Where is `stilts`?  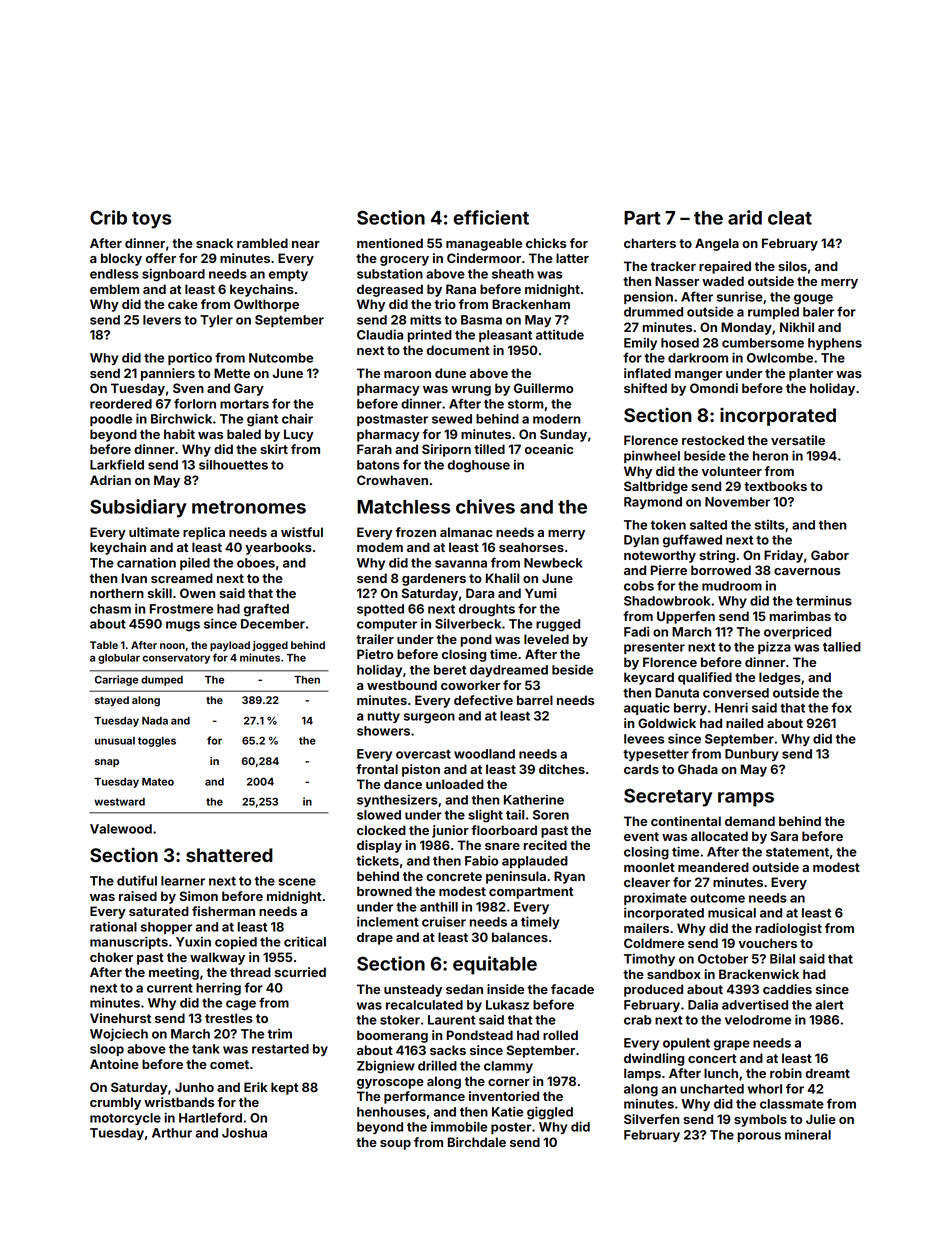
stilts is located at coordinates (770, 524).
